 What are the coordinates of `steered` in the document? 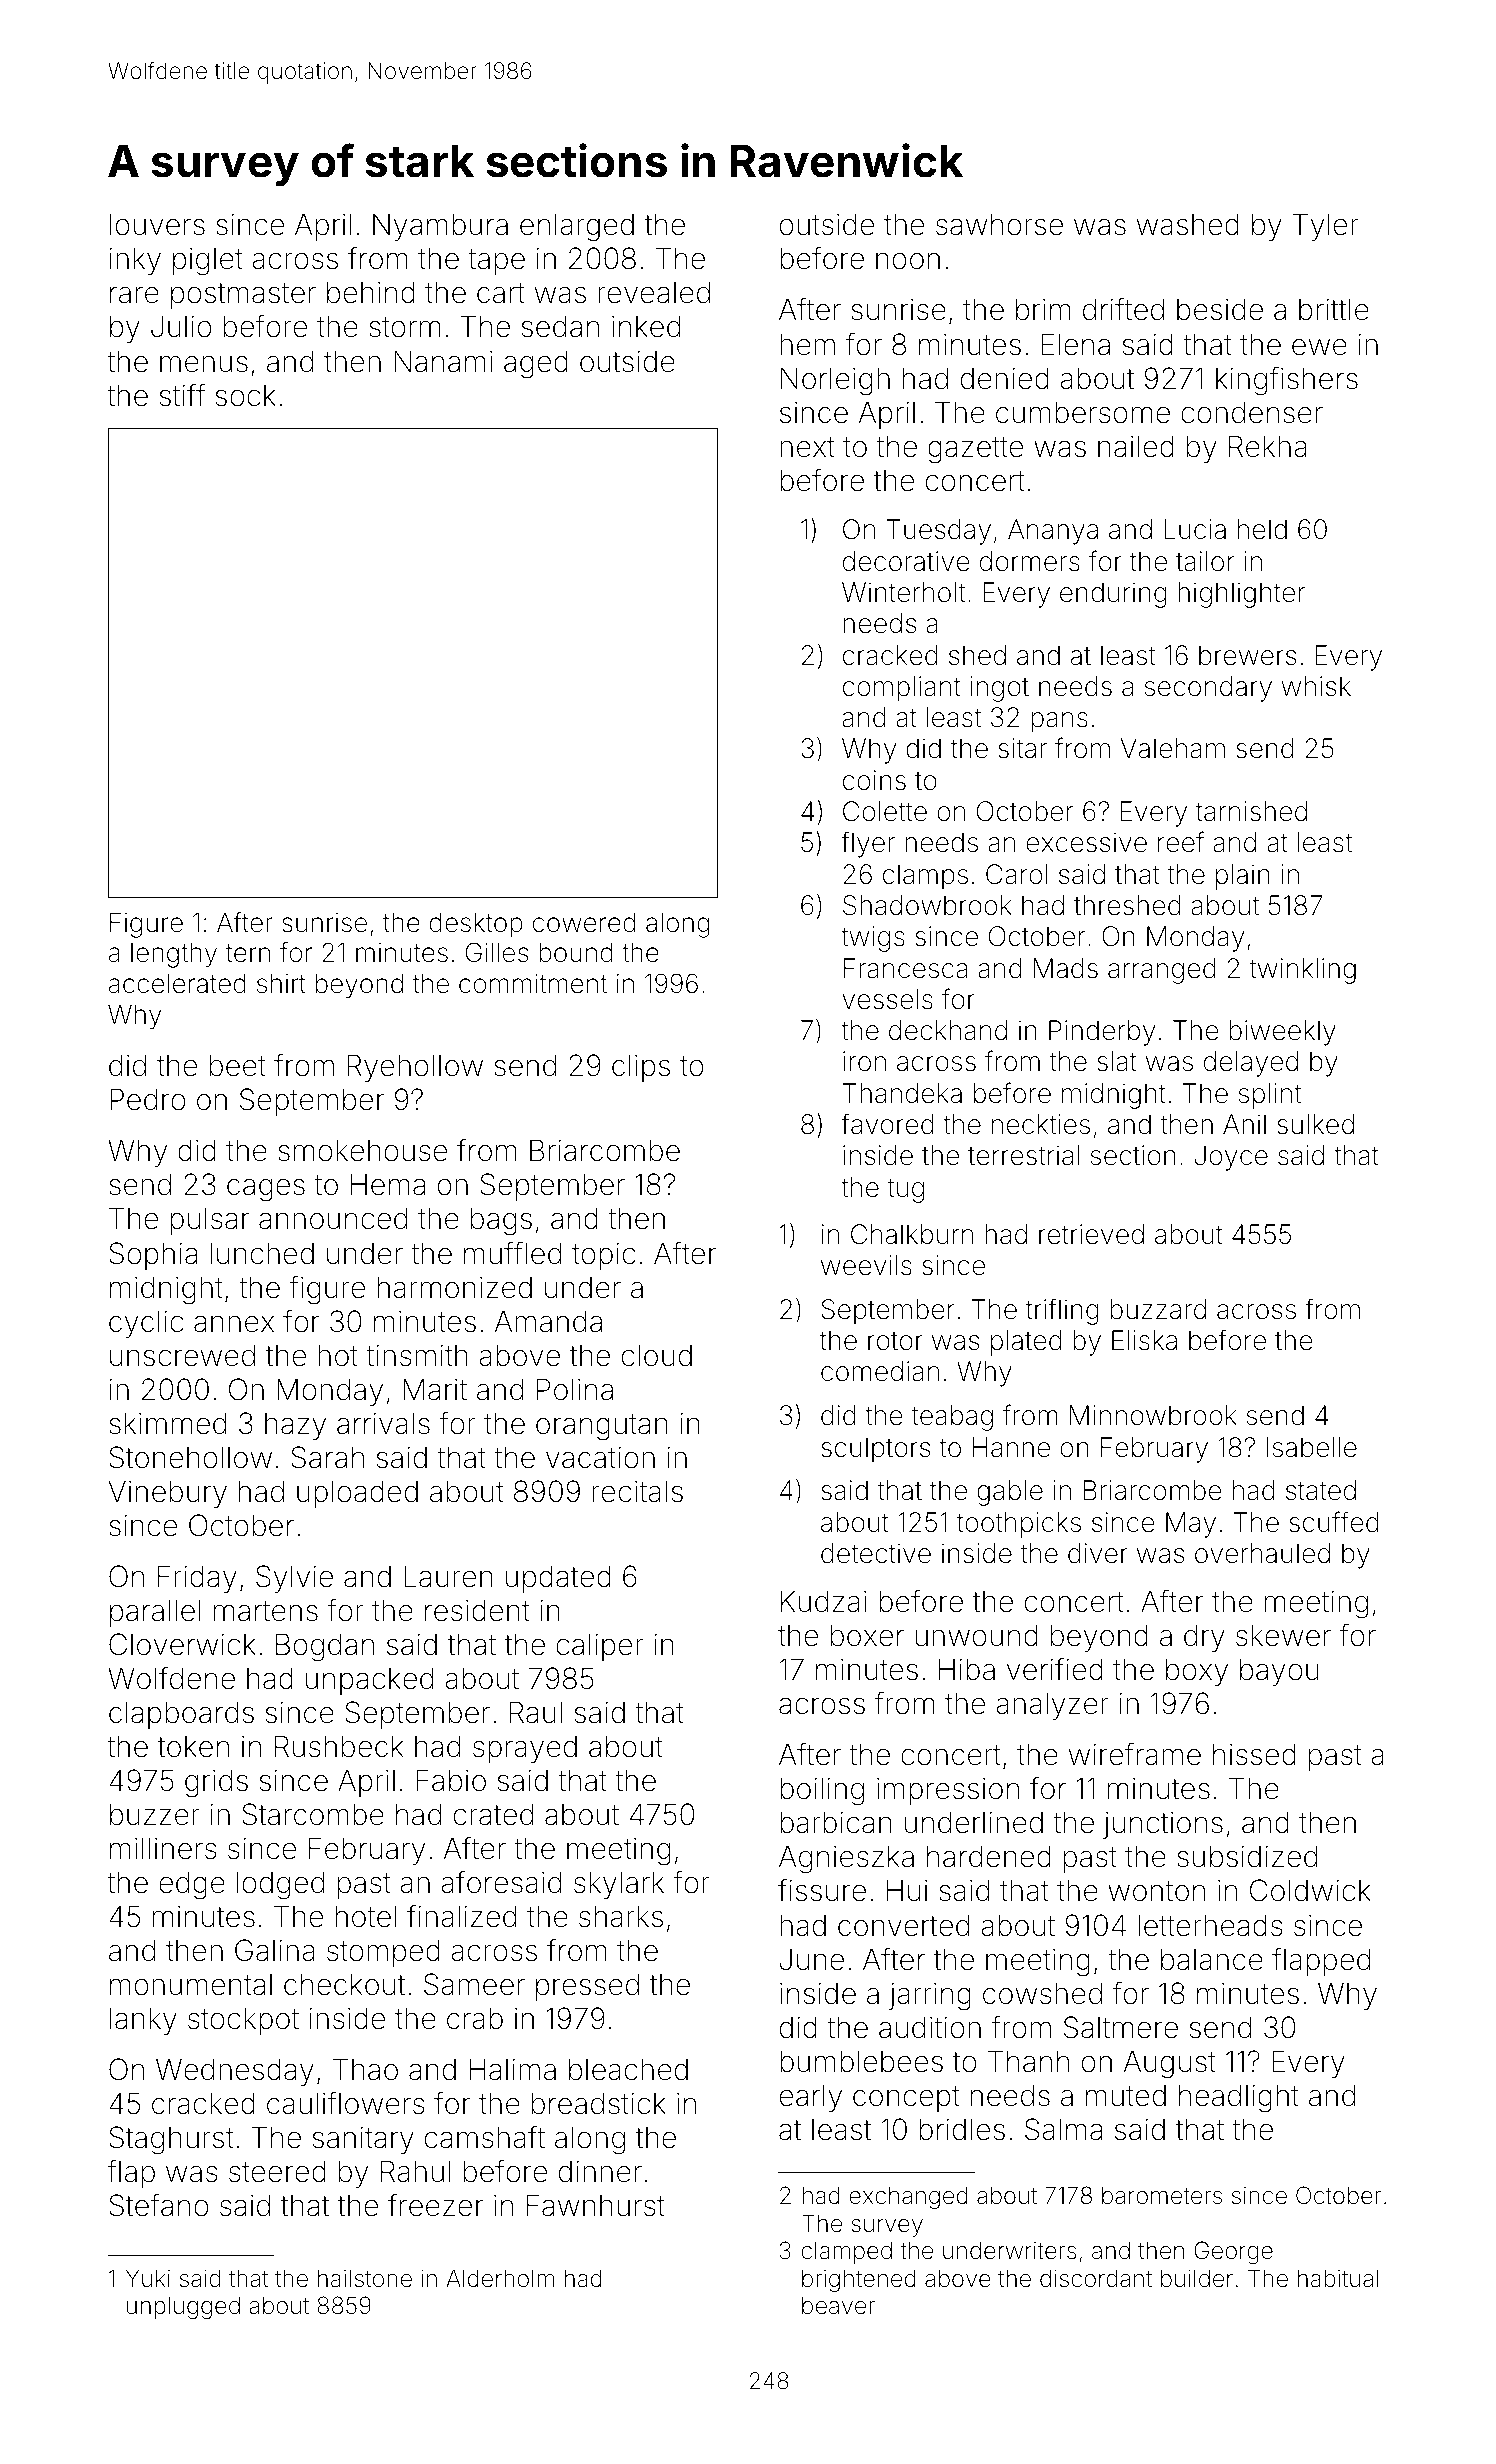 It's located at (277, 2171).
